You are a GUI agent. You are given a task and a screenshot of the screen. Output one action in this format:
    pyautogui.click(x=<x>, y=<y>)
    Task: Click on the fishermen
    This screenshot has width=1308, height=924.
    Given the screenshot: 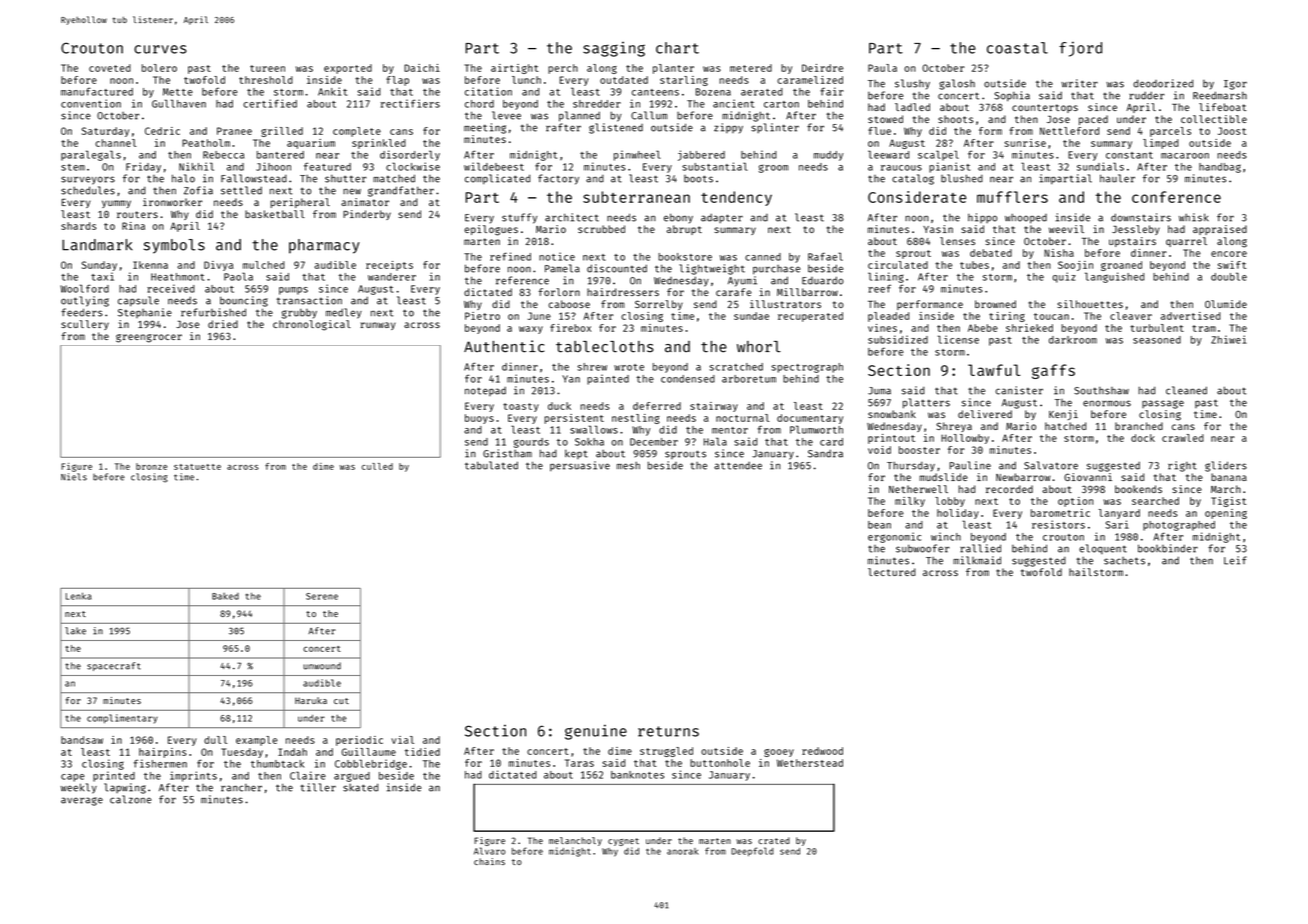 What is the action you would take?
    pyautogui.click(x=160, y=763)
